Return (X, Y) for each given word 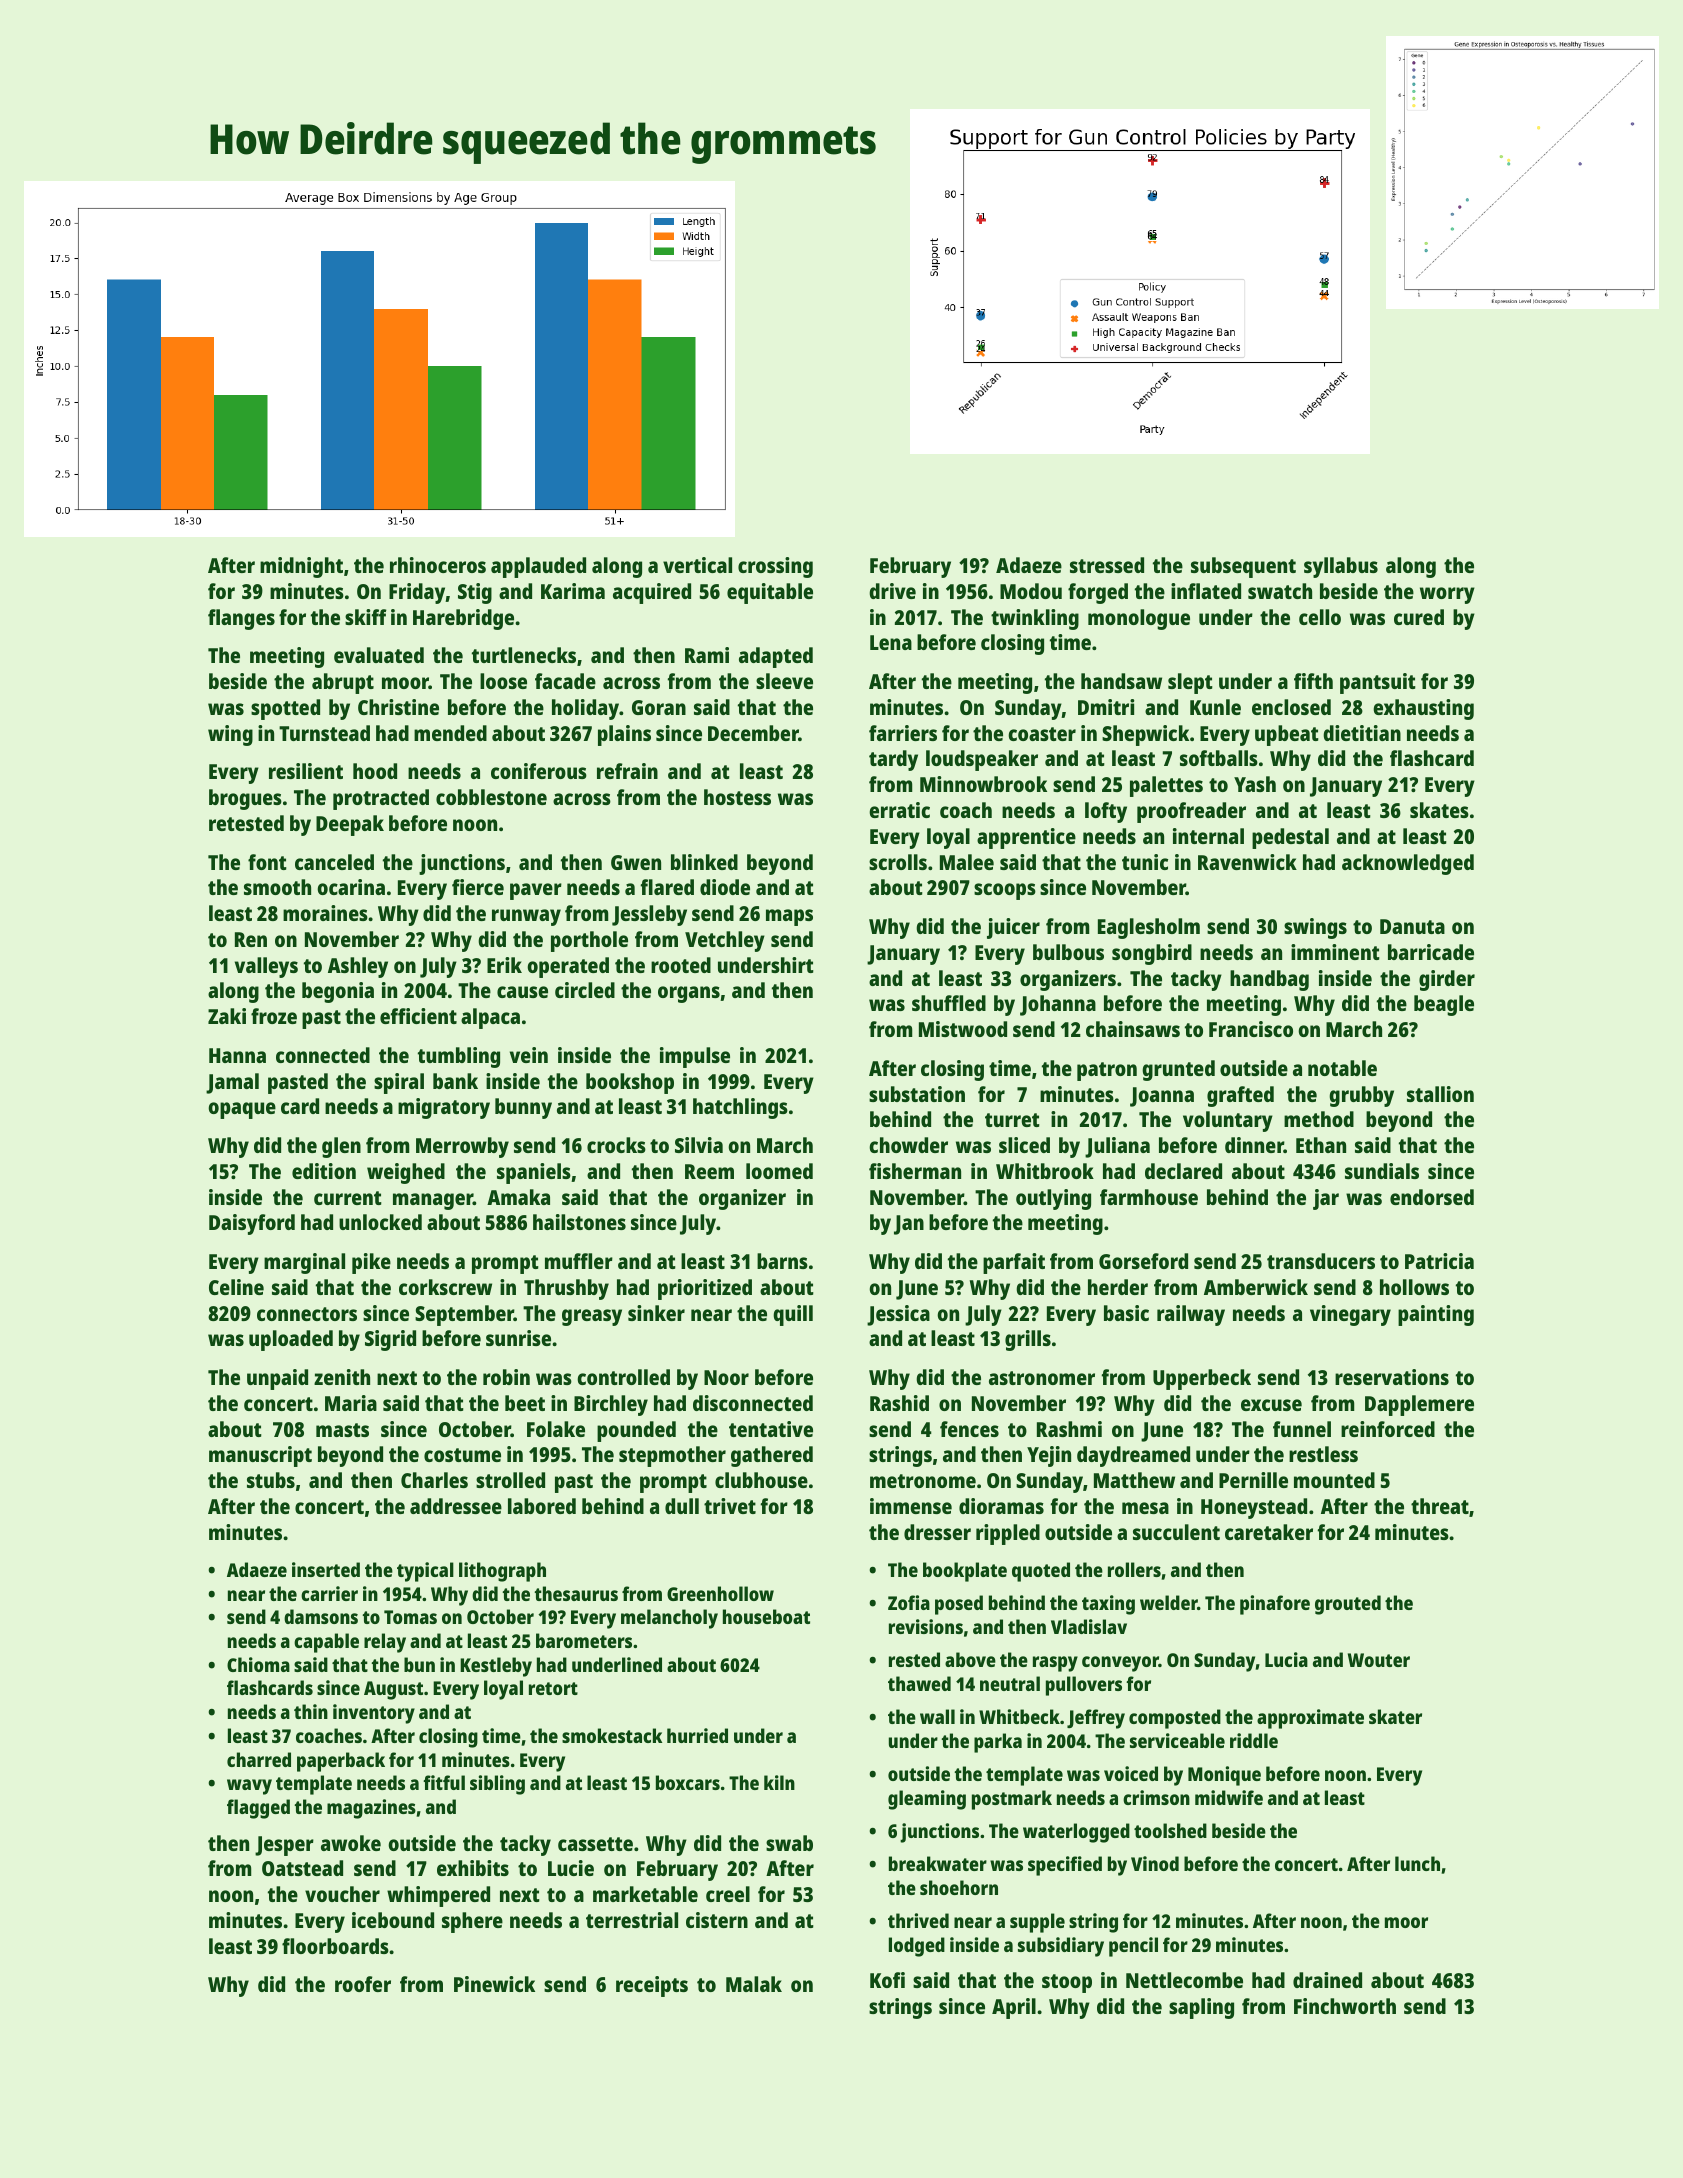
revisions (926, 1626)
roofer (363, 1984)
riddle (1254, 1740)
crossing (775, 567)
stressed (1107, 565)
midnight (301, 567)
